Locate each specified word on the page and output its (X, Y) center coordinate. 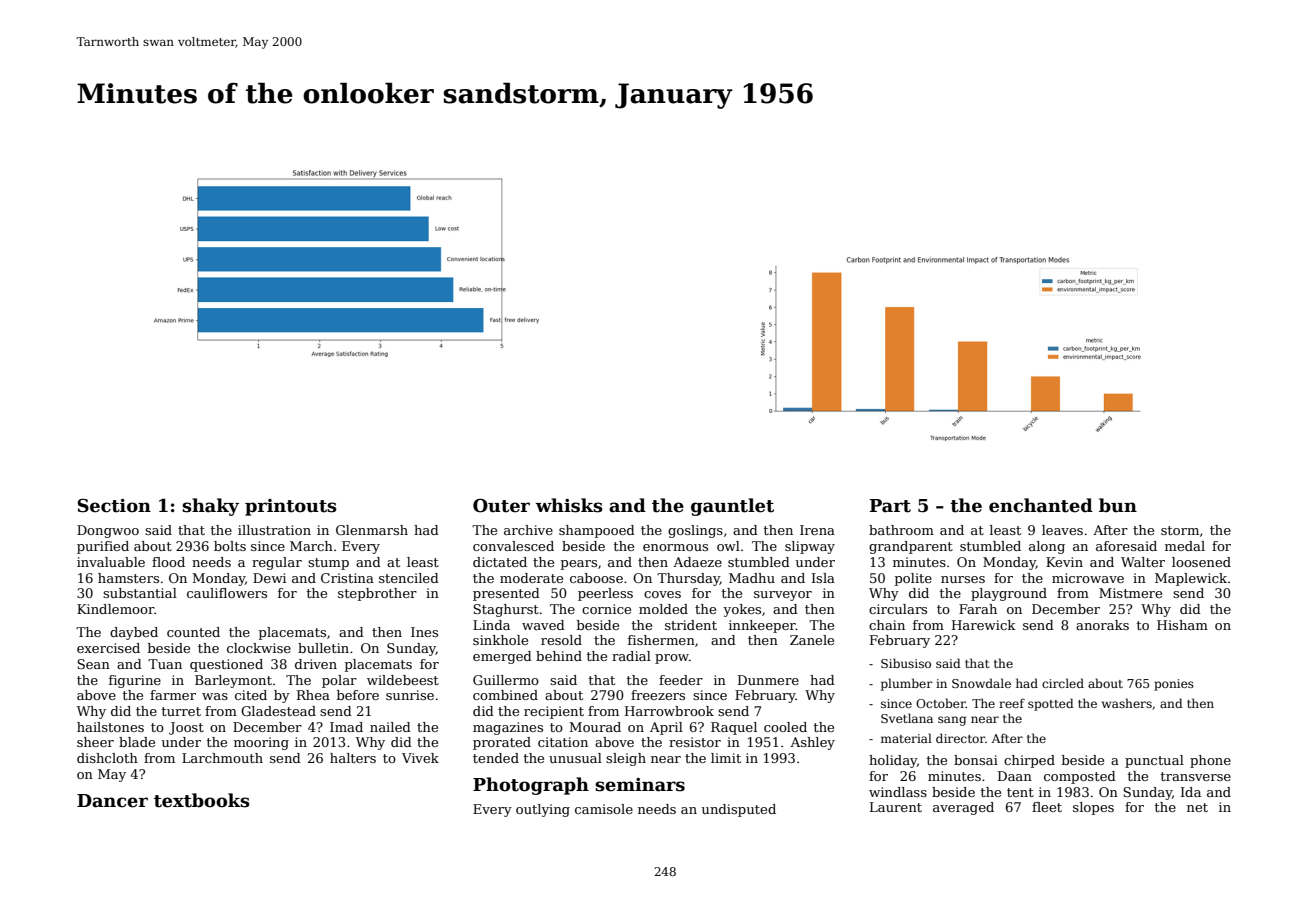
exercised (108, 648)
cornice (606, 609)
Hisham (1182, 625)
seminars (640, 785)
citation (563, 742)
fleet (1047, 807)
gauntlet (732, 507)
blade (137, 742)
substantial (140, 593)
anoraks (1102, 625)
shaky (210, 507)
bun (1118, 505)
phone (1210, 761)
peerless (605, 594)
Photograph (531, 786)
